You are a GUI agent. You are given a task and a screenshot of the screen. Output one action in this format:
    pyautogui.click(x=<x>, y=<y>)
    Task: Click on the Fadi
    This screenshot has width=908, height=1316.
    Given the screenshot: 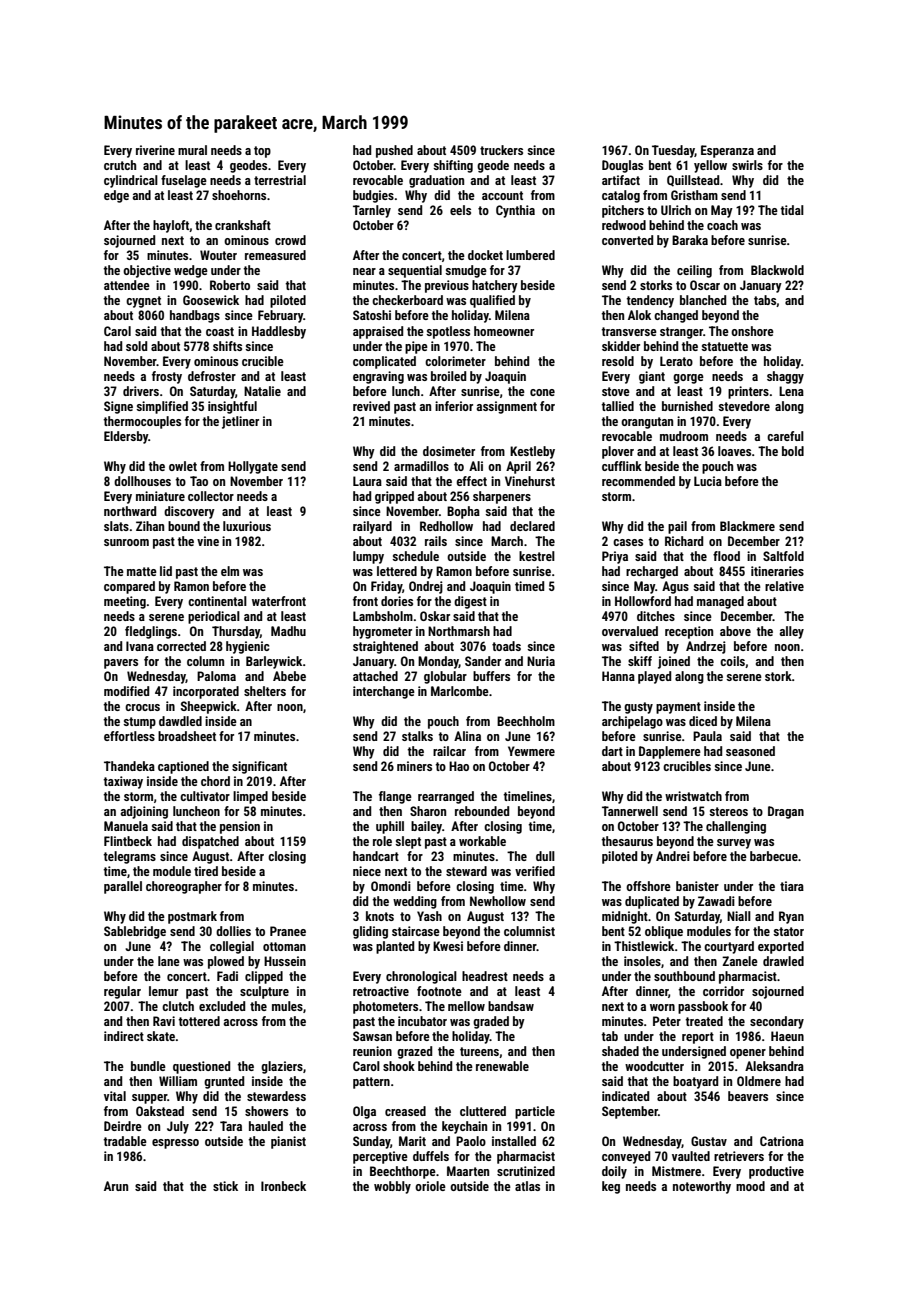 What is the action you would take?
    pyautogui.click(x=227, y=976)
